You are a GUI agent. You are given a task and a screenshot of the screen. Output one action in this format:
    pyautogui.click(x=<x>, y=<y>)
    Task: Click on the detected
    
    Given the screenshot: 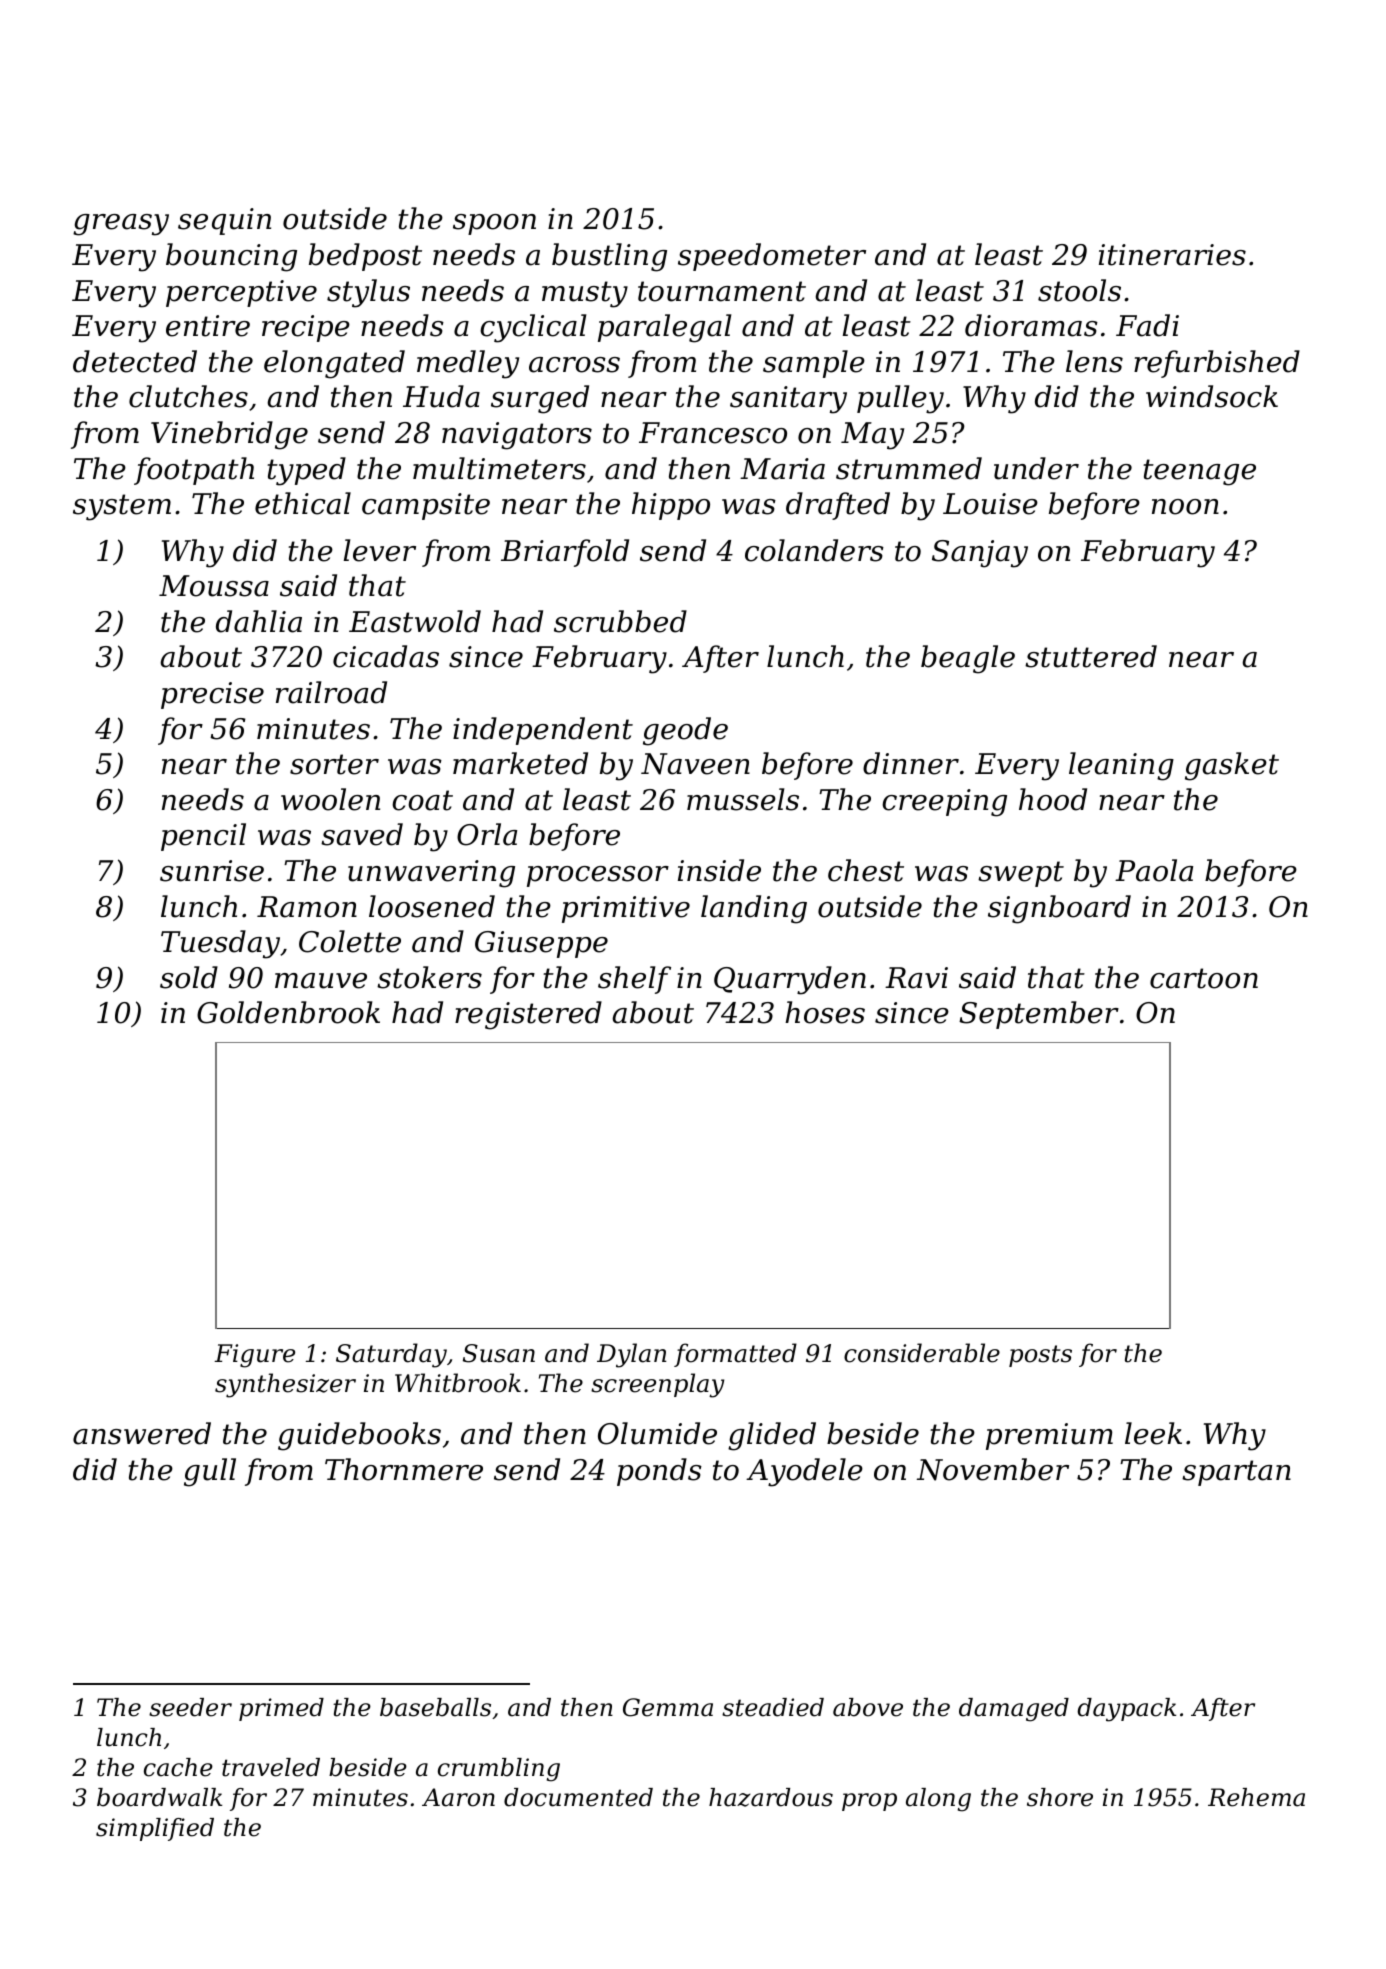 What is the action you would take?
    pyautogui.click(x=135, y=361)
